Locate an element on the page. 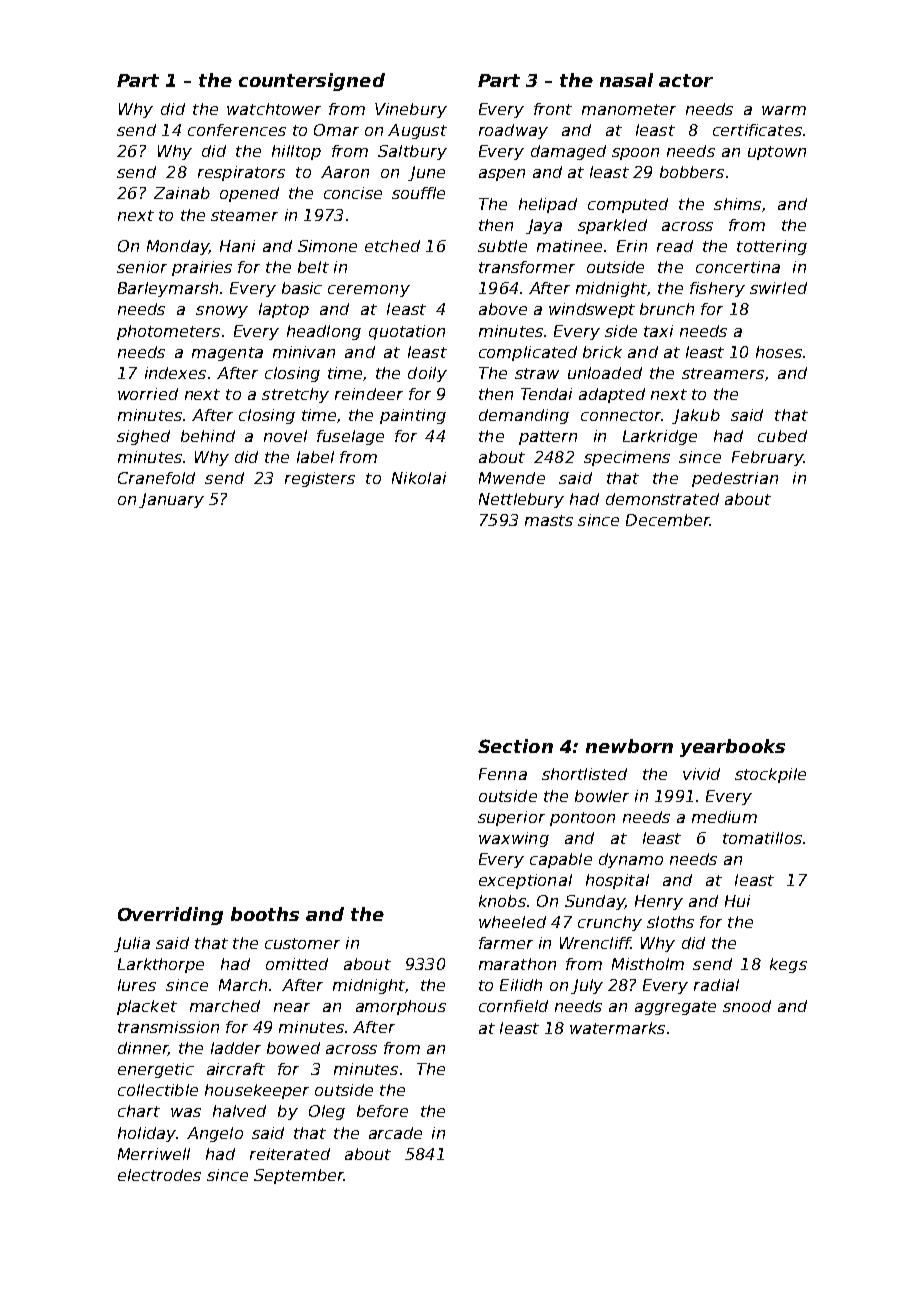  conferences is located at coordinates (237, 130).
